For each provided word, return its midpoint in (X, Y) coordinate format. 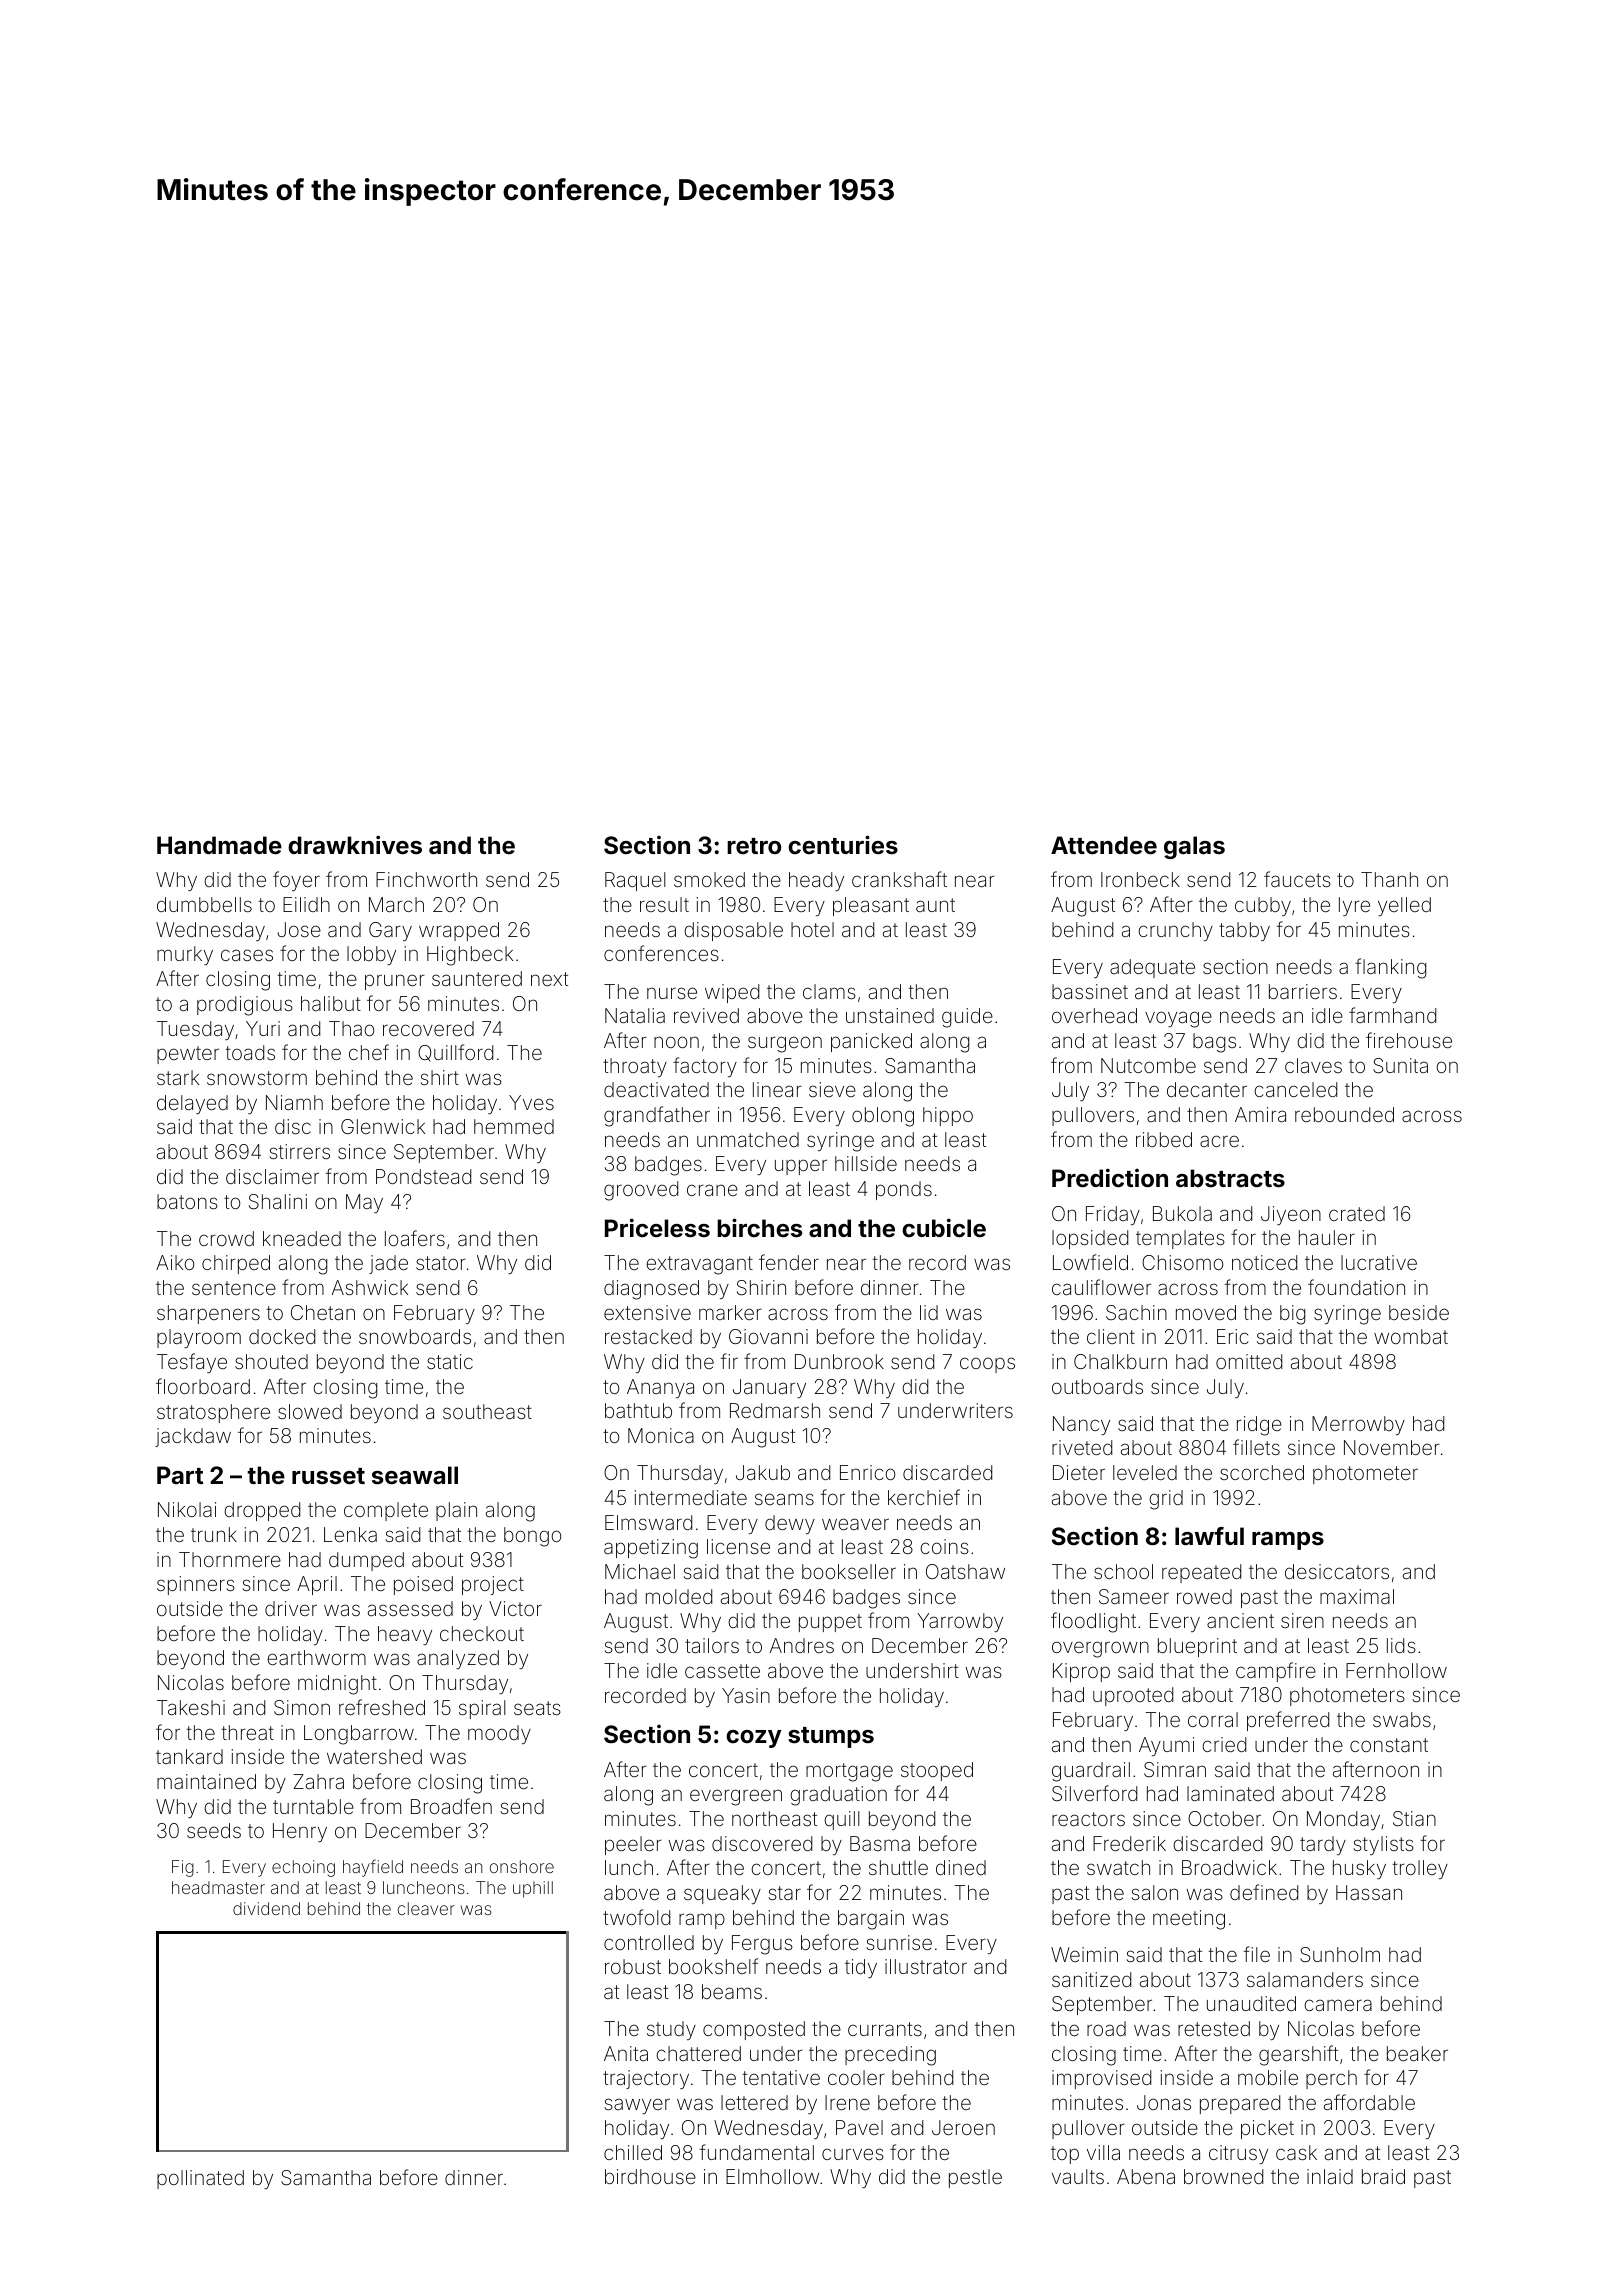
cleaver (426, 1908)
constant (1389, 1745)
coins (944, 1546)
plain (456, 1511)
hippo (948, 1116)
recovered (428, 1028)
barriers (1303, 991)
